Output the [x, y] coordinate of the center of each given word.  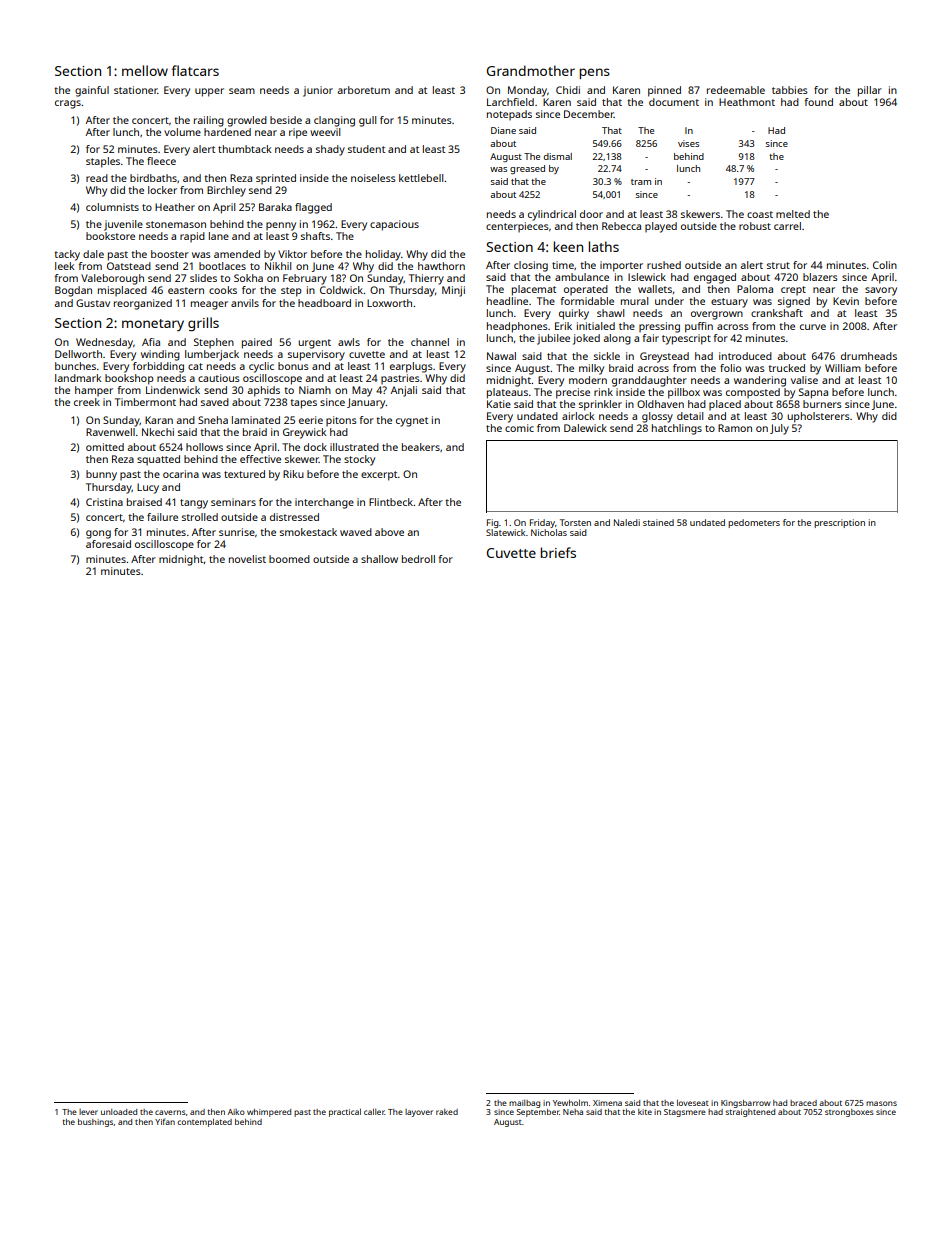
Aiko [236, 1112]
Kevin [846, 301]
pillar [870, 91]
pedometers [754, 523]
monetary [153, 325]
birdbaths [153, 178]
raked [447, 1112]
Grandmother [531, 70]
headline [507, 301]
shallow [379, 559]
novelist [247, 559]
